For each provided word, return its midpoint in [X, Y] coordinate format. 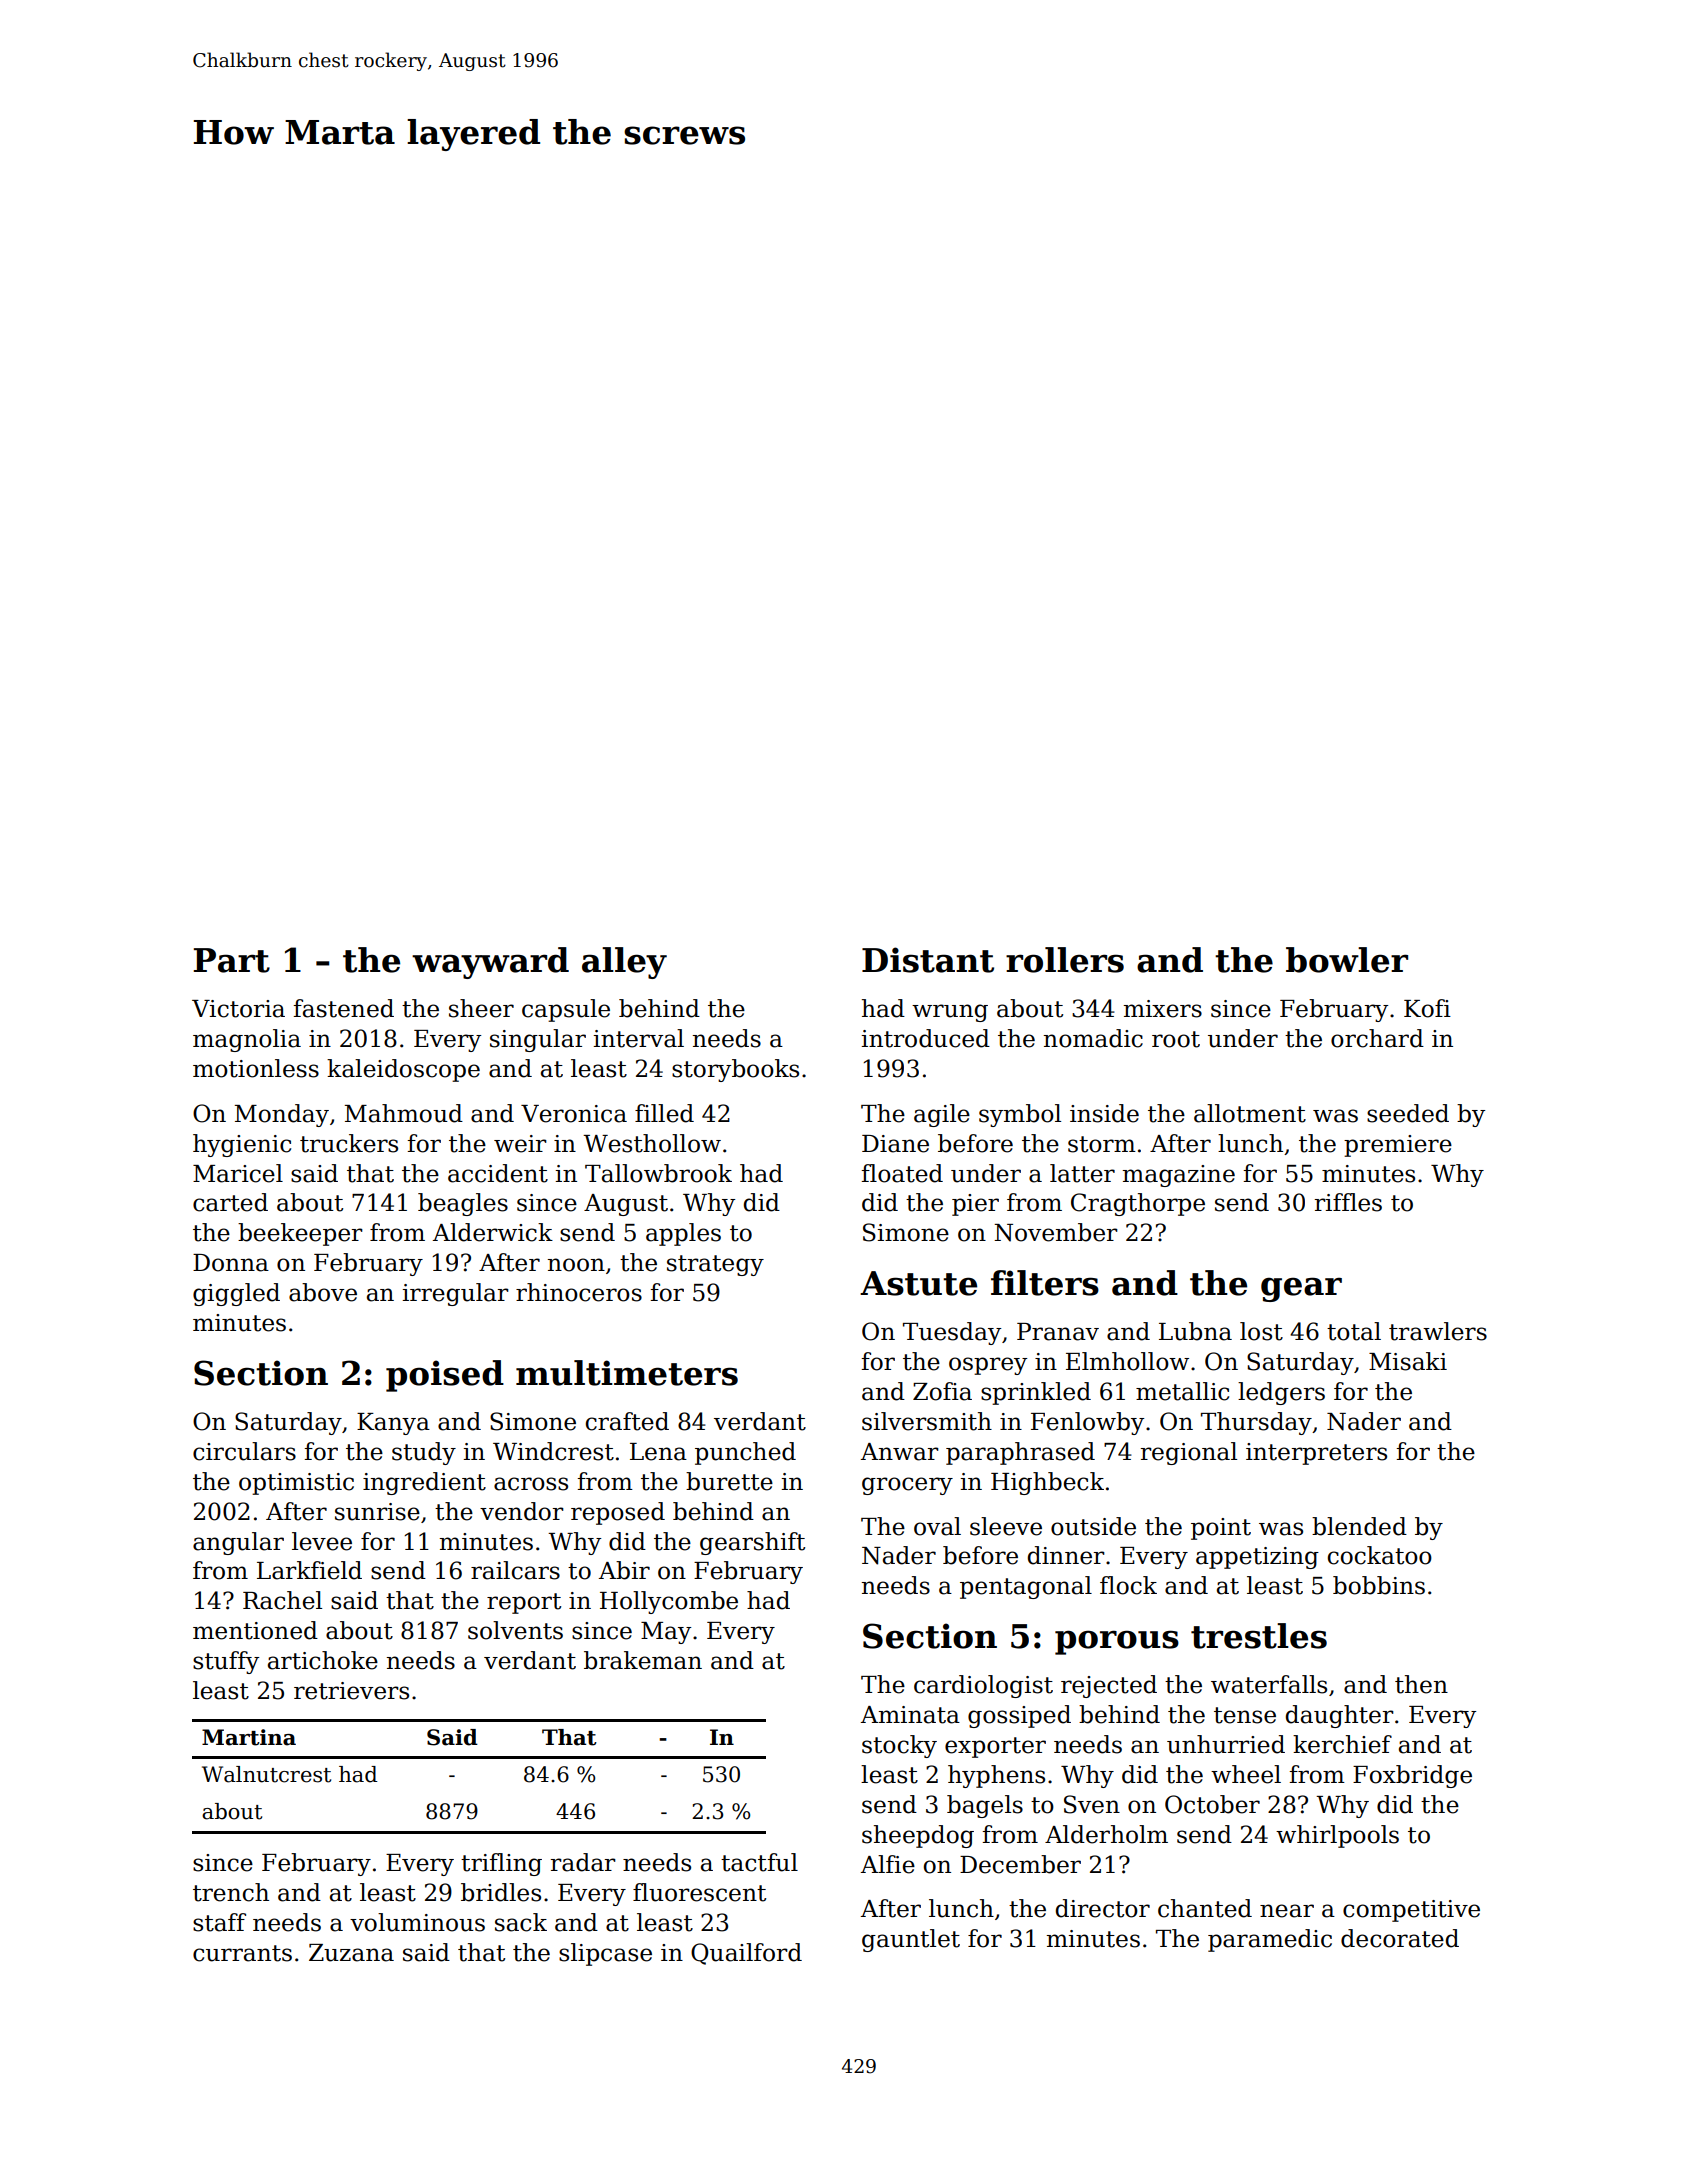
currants [242, 1953]
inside [1104, 1113]
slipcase [605, 1954]
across [531, 1484]
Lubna [1195, 1331]
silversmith [927, 1421]
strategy [715, 1265]
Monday [282, 1115]
